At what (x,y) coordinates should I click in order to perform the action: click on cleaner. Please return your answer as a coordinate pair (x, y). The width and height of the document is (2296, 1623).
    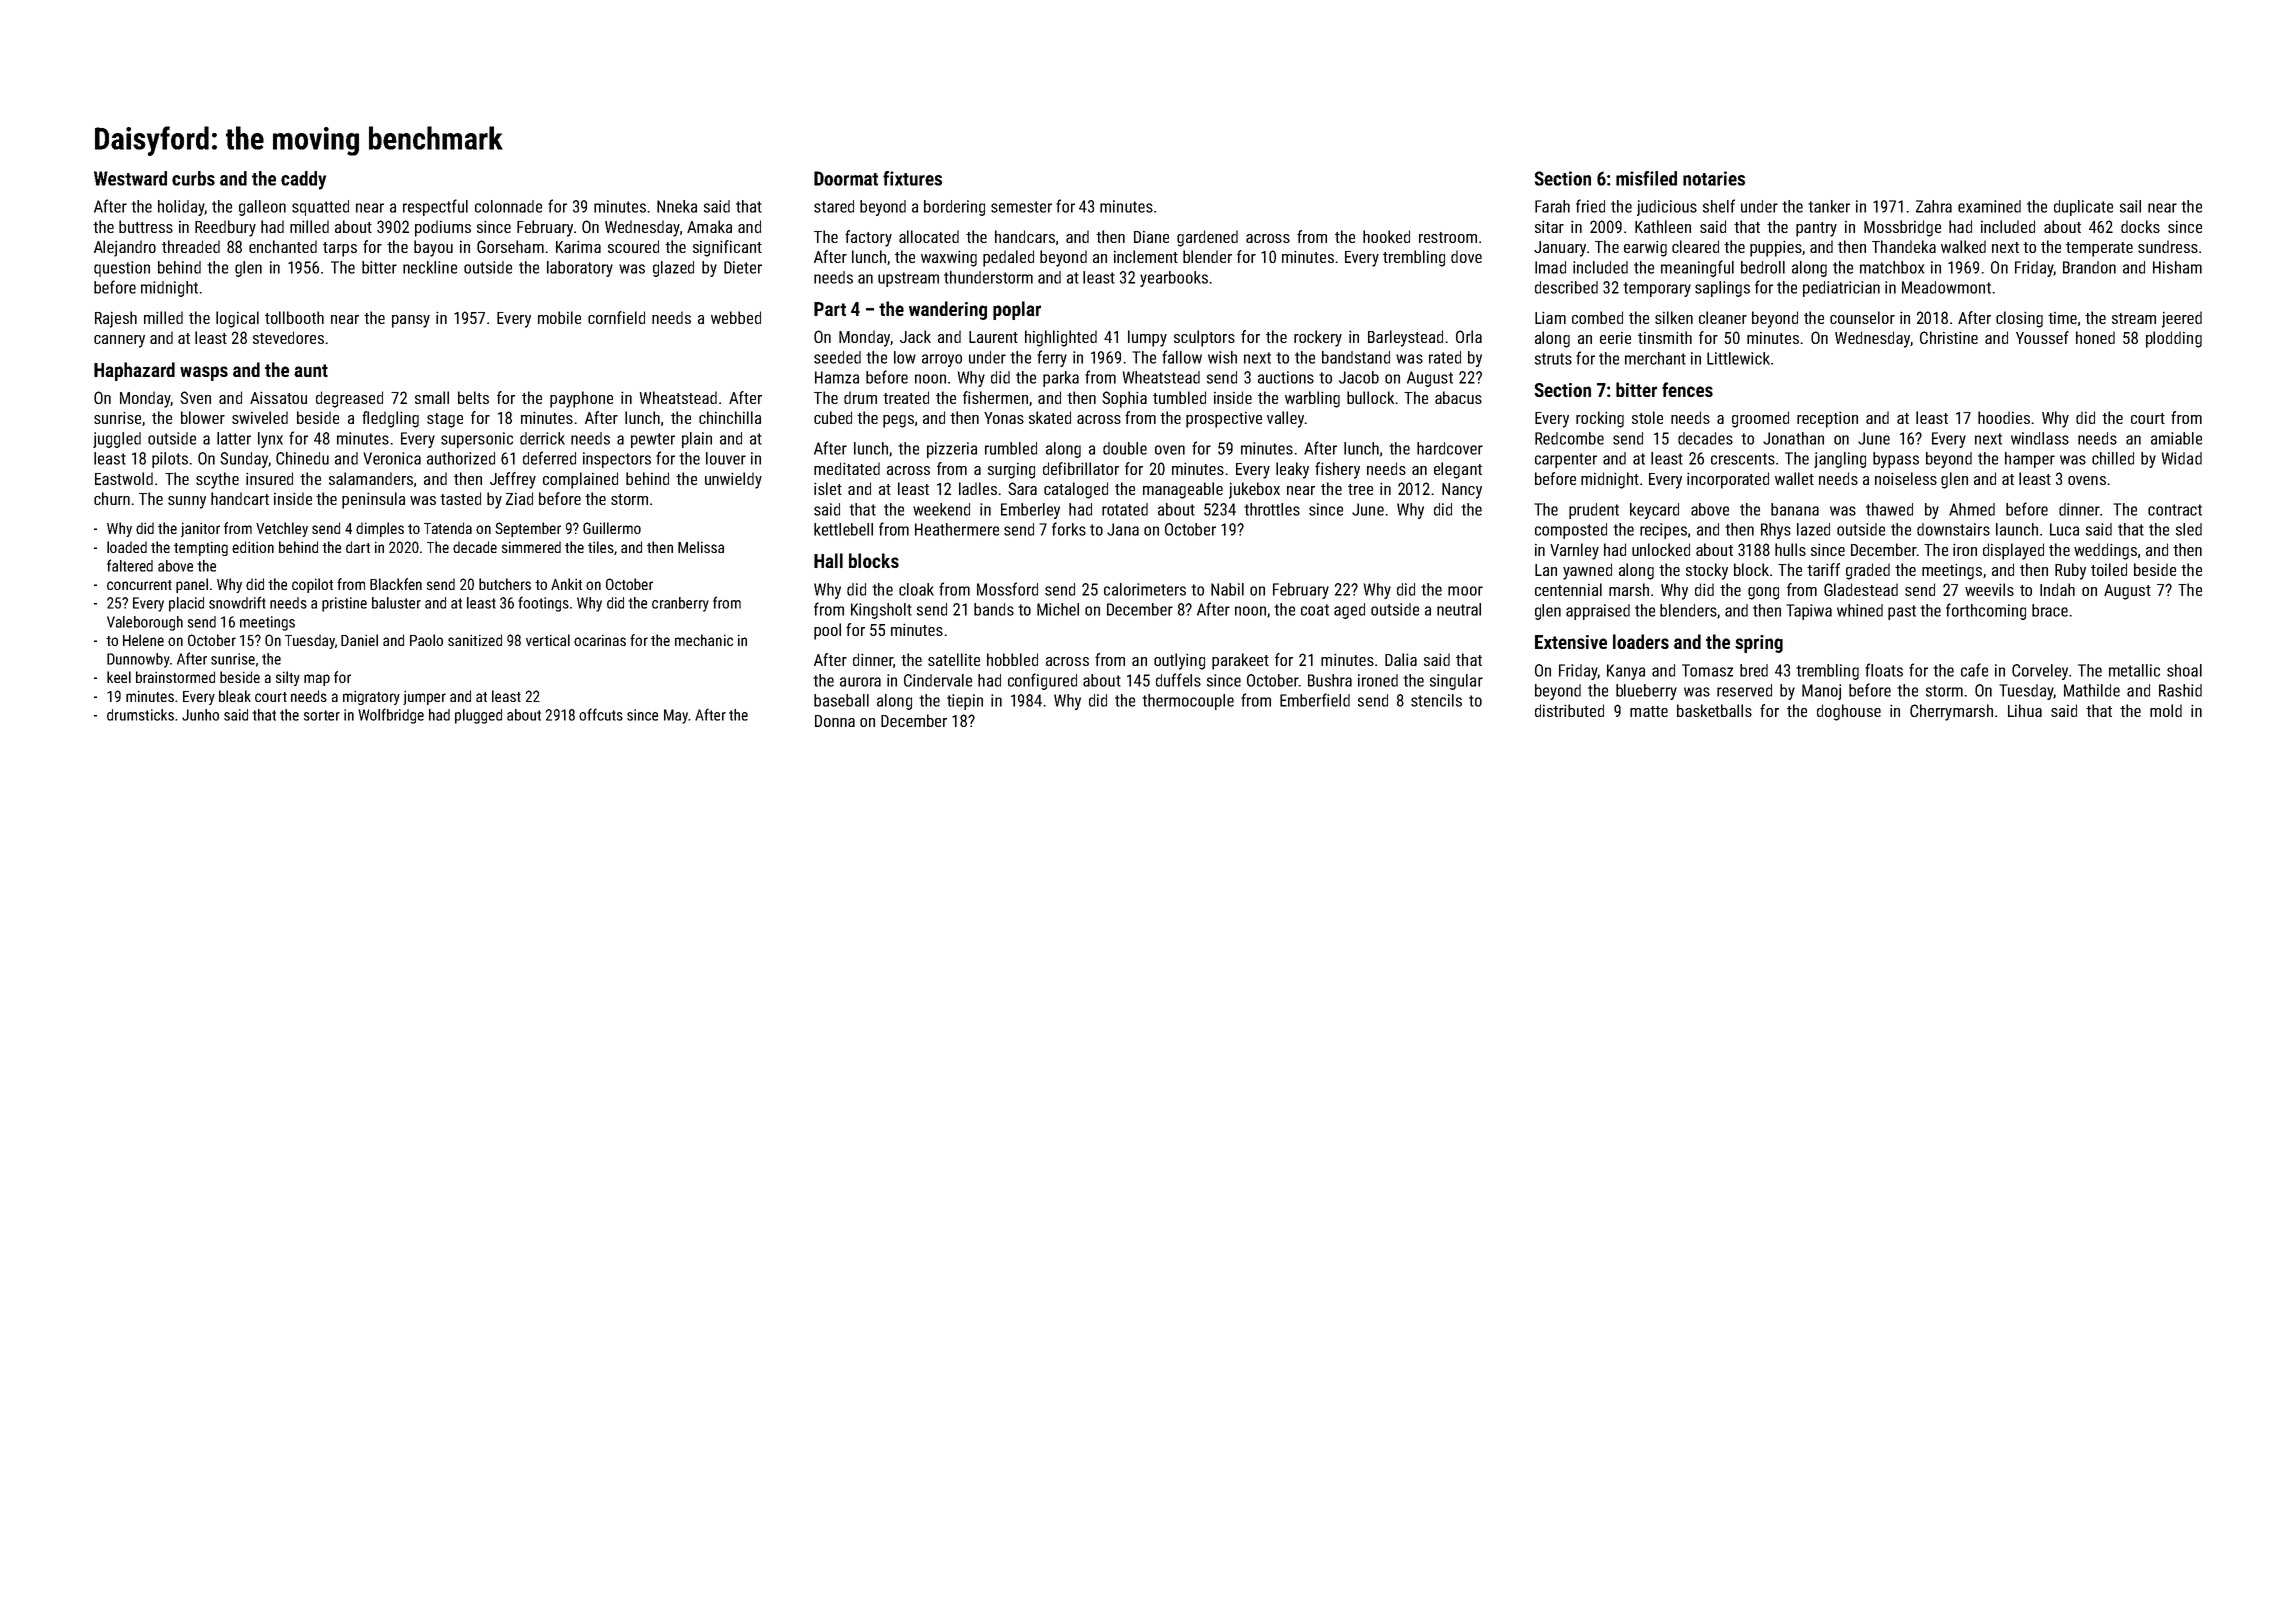
    Looking at the image, I should click on (1723, 317).
